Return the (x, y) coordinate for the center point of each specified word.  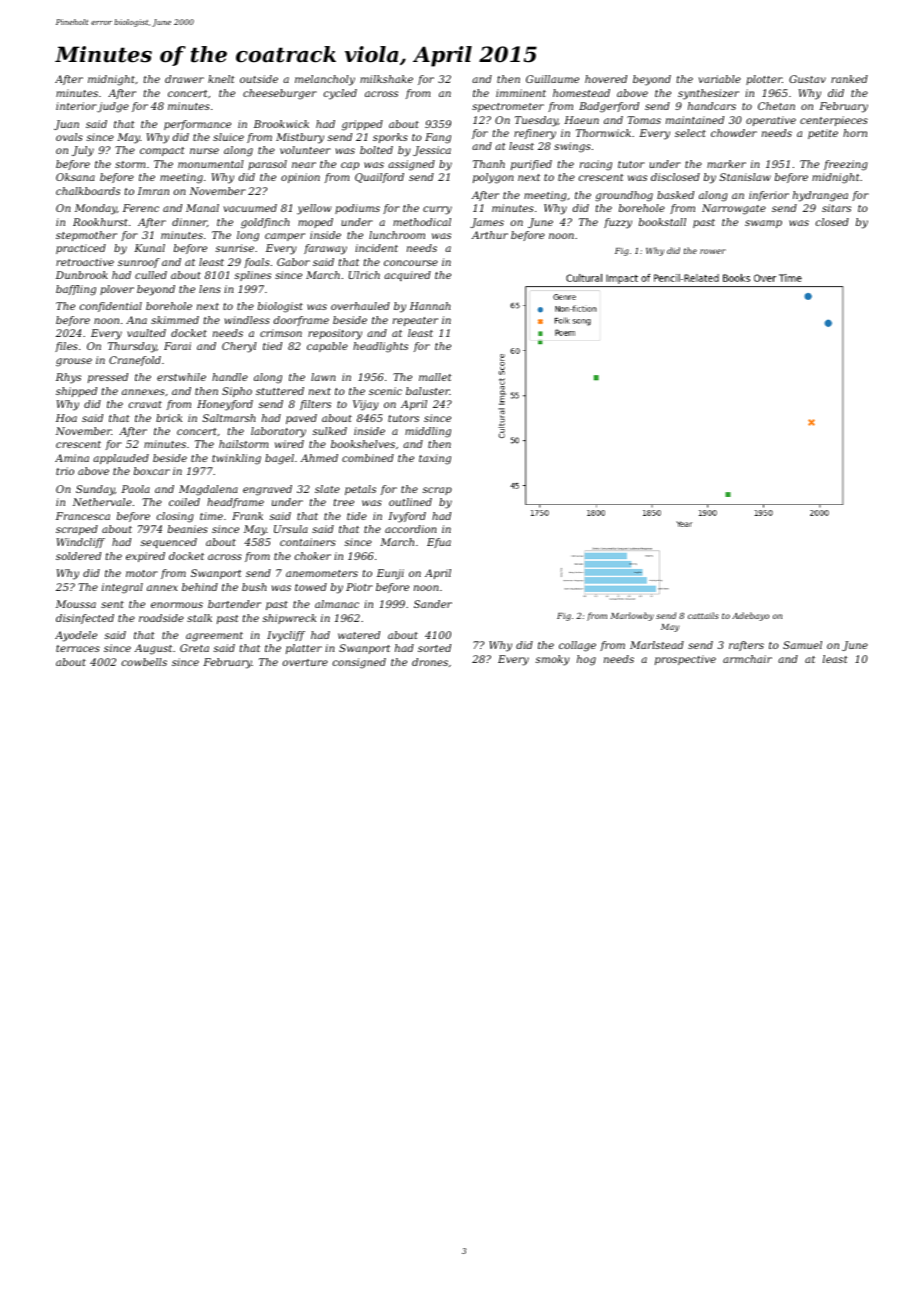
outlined (410, 502)
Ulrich (364, 275)
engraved (267, 490)
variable (720, 79)
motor (142, 573)
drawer (184, 79)
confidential (111, 307)
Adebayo (750, 616)
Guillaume (552, 79)
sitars (836, 208)
